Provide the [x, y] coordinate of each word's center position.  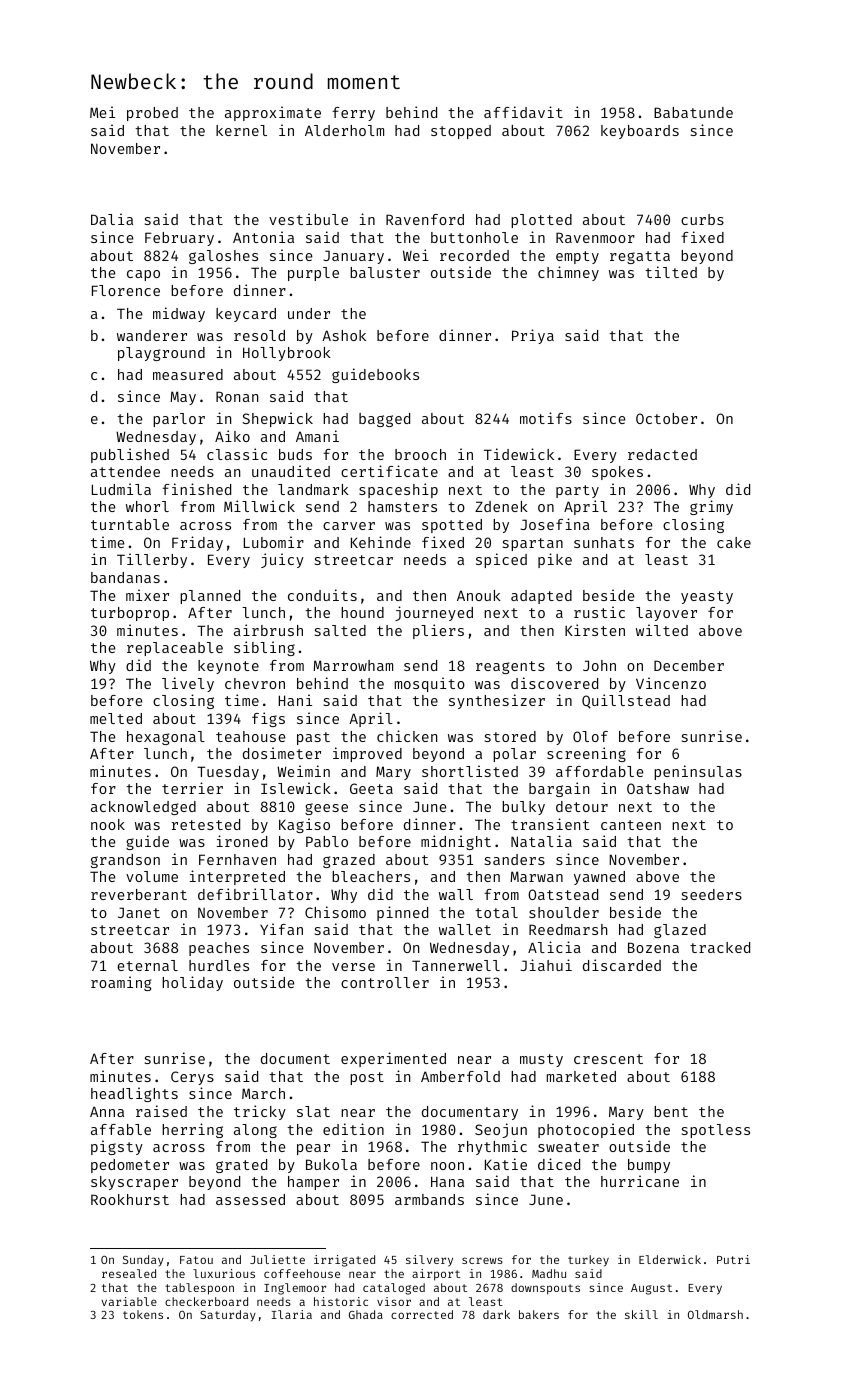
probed [152, 114]
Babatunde [693, 112]
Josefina [555, 524]
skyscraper [134, 1183]
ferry [353, 114]
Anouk [479, 595]
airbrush [268, 630]
